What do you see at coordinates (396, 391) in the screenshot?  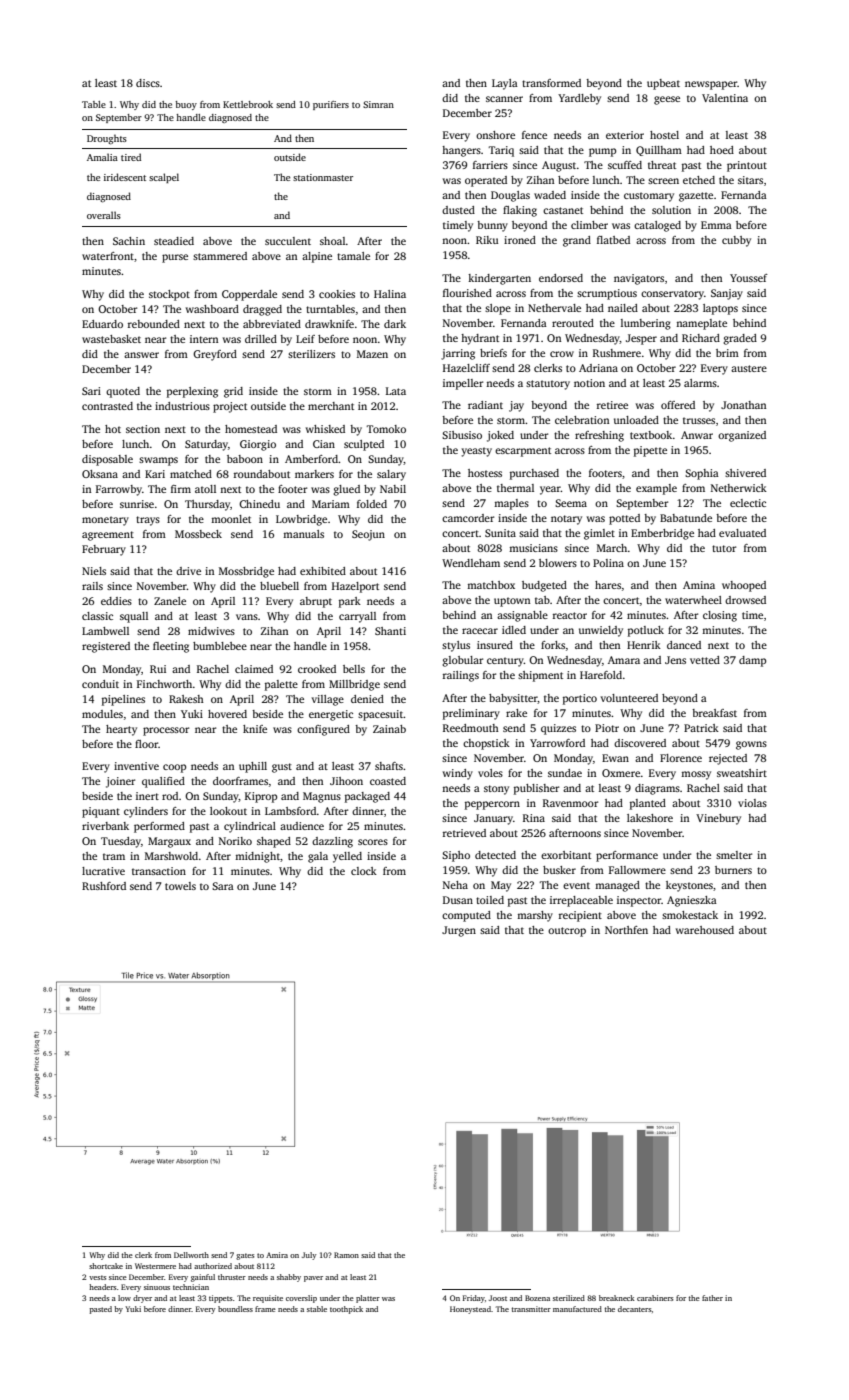 I see `Lata` at bounding box center [396, 391].
